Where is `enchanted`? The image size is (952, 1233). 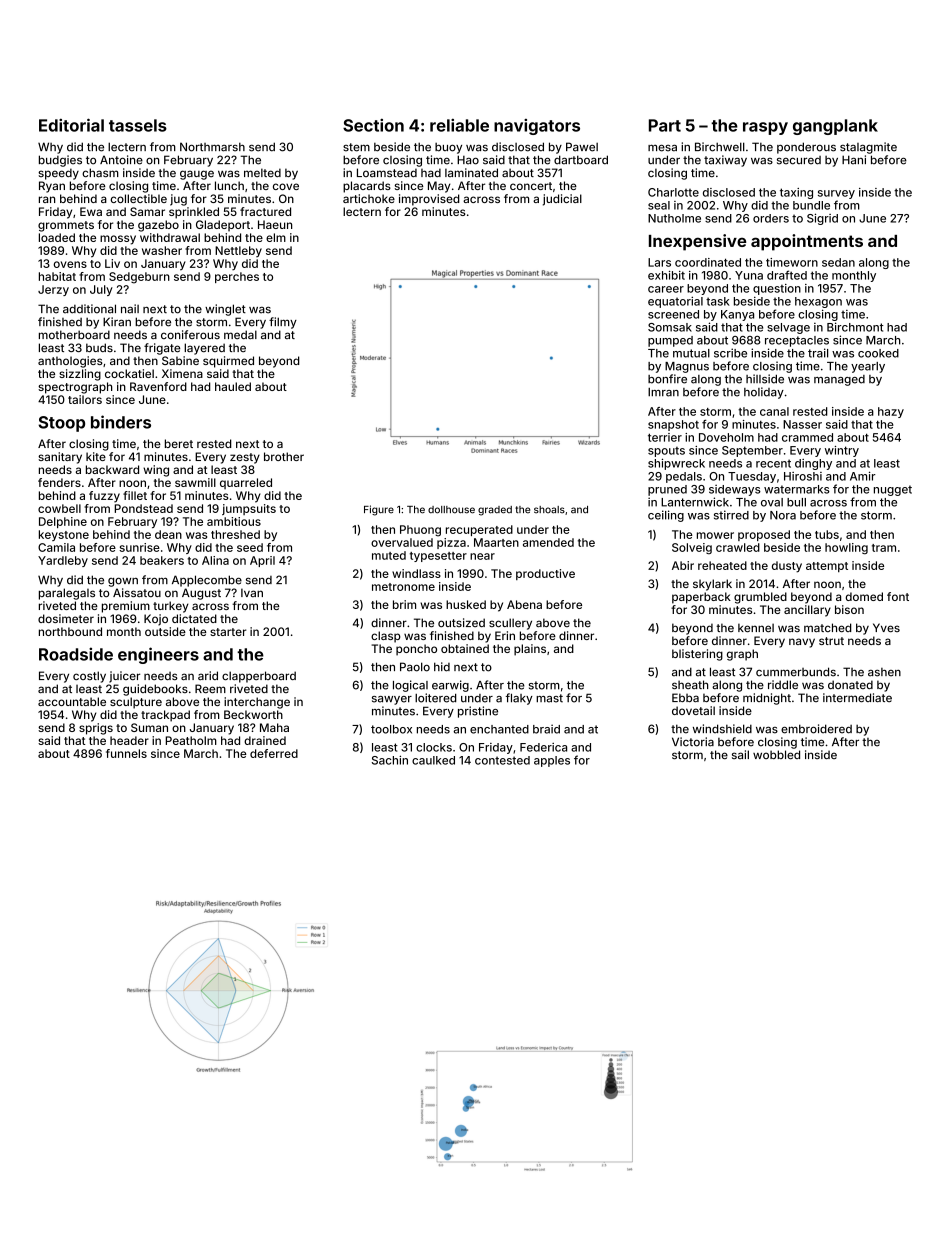
enchanted is located at coordinates (499, 729).
